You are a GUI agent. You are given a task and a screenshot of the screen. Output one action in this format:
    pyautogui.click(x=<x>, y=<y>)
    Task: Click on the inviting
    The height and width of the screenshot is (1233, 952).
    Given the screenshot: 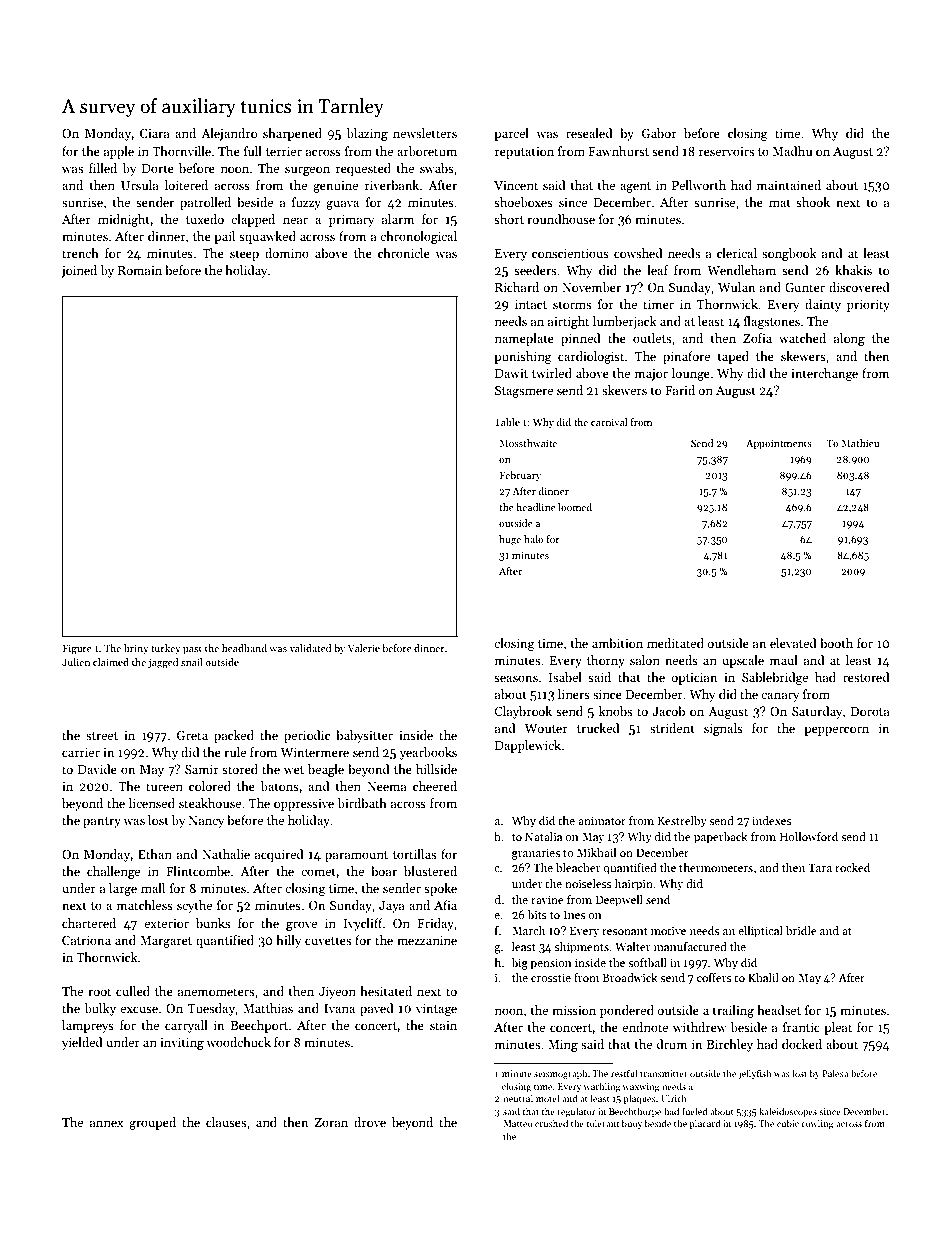 What is the action you would take?
    pyautogui.click(x=182, y=1044)
